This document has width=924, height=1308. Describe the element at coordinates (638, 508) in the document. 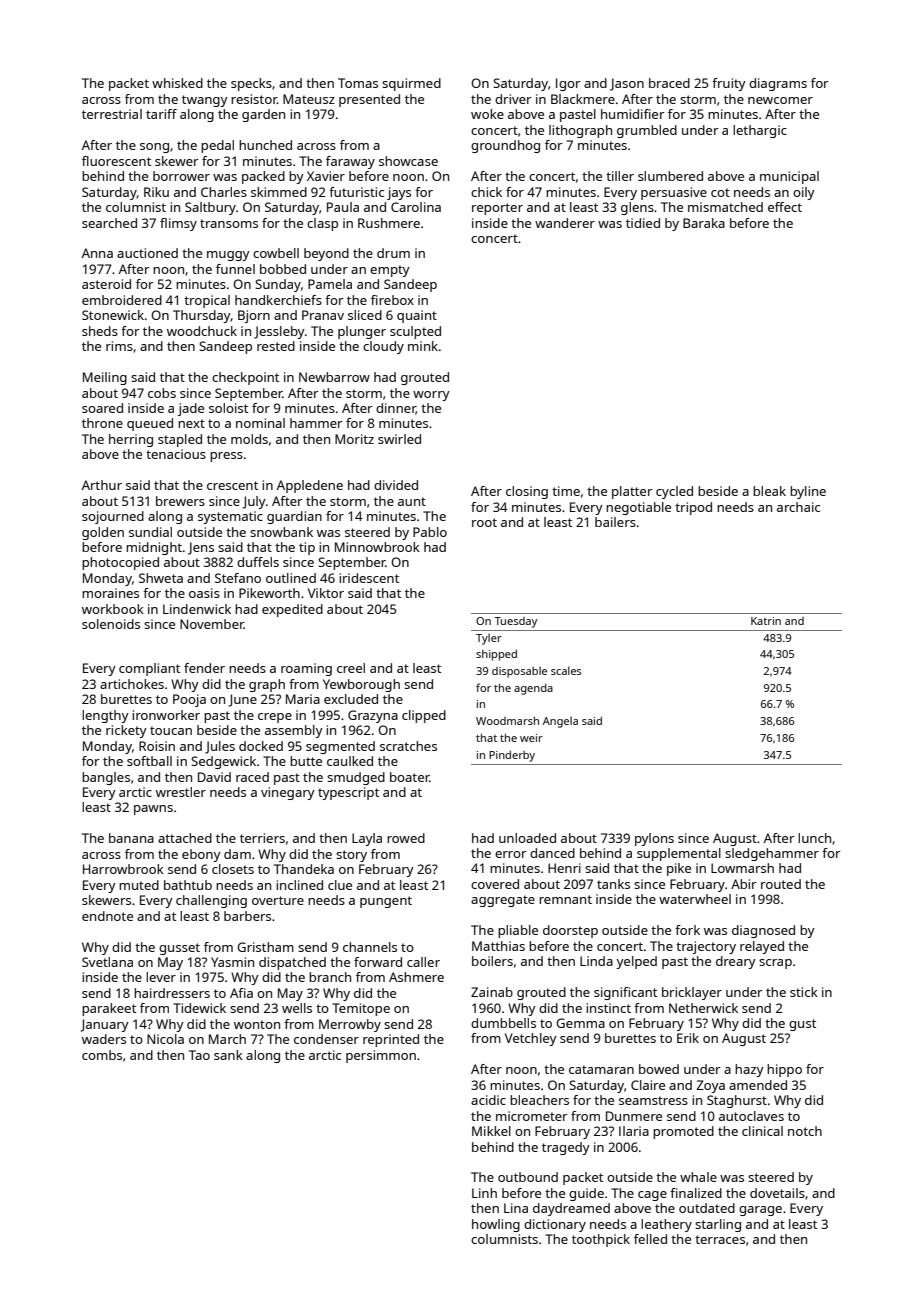

I see `negotiable` at that location.
